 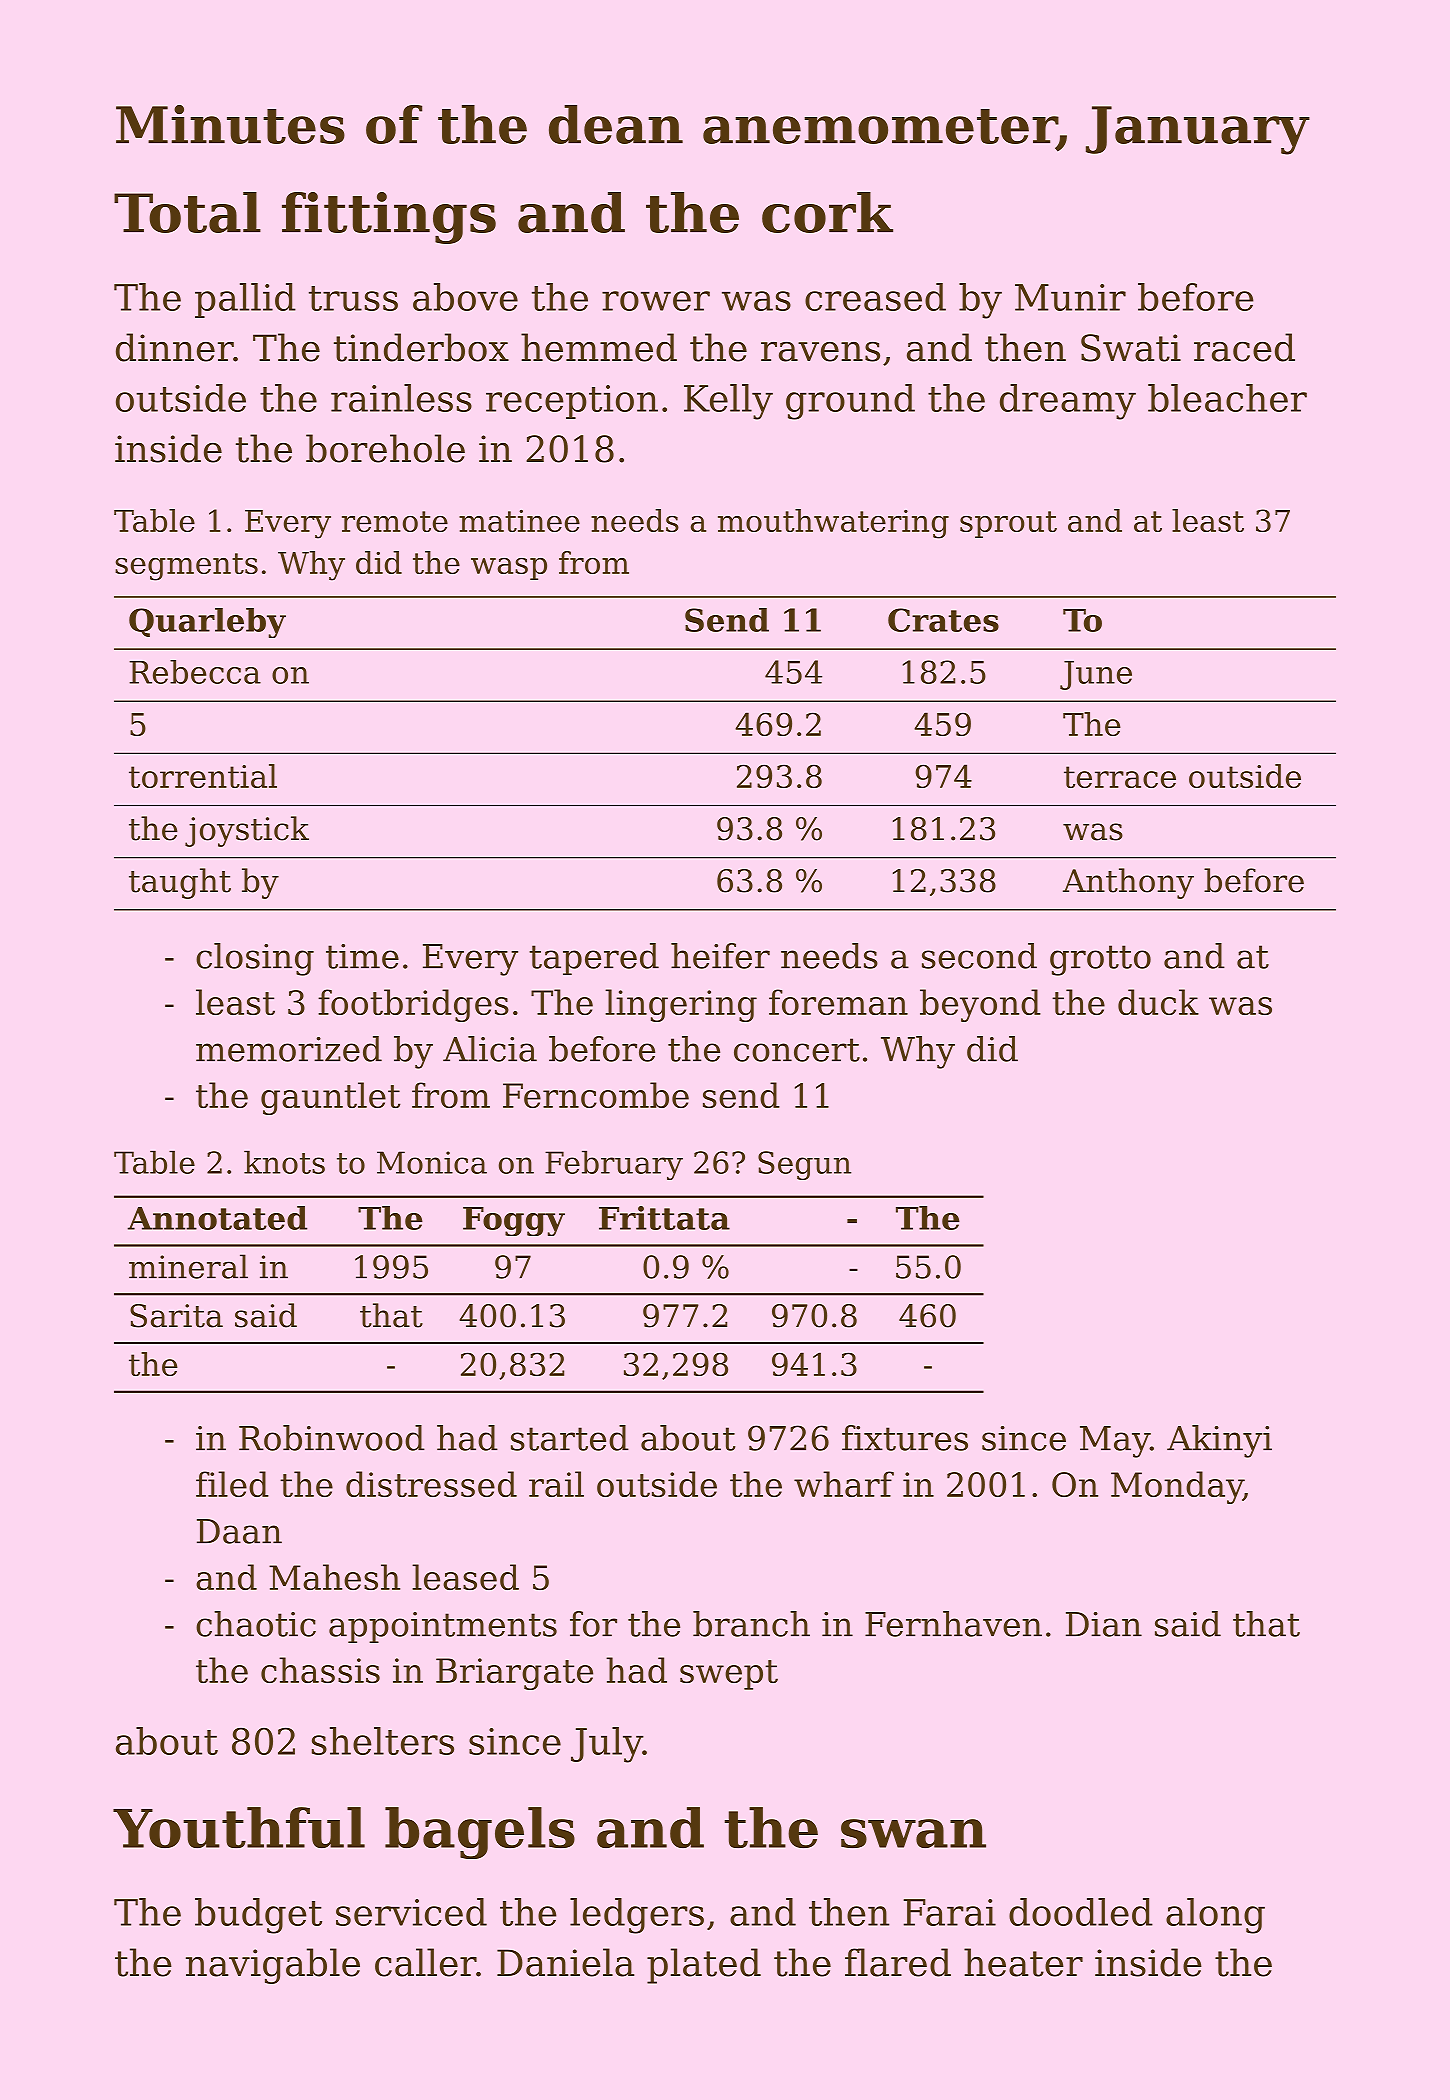 I want to click on Youthful, so click(x=239, y=1827).
